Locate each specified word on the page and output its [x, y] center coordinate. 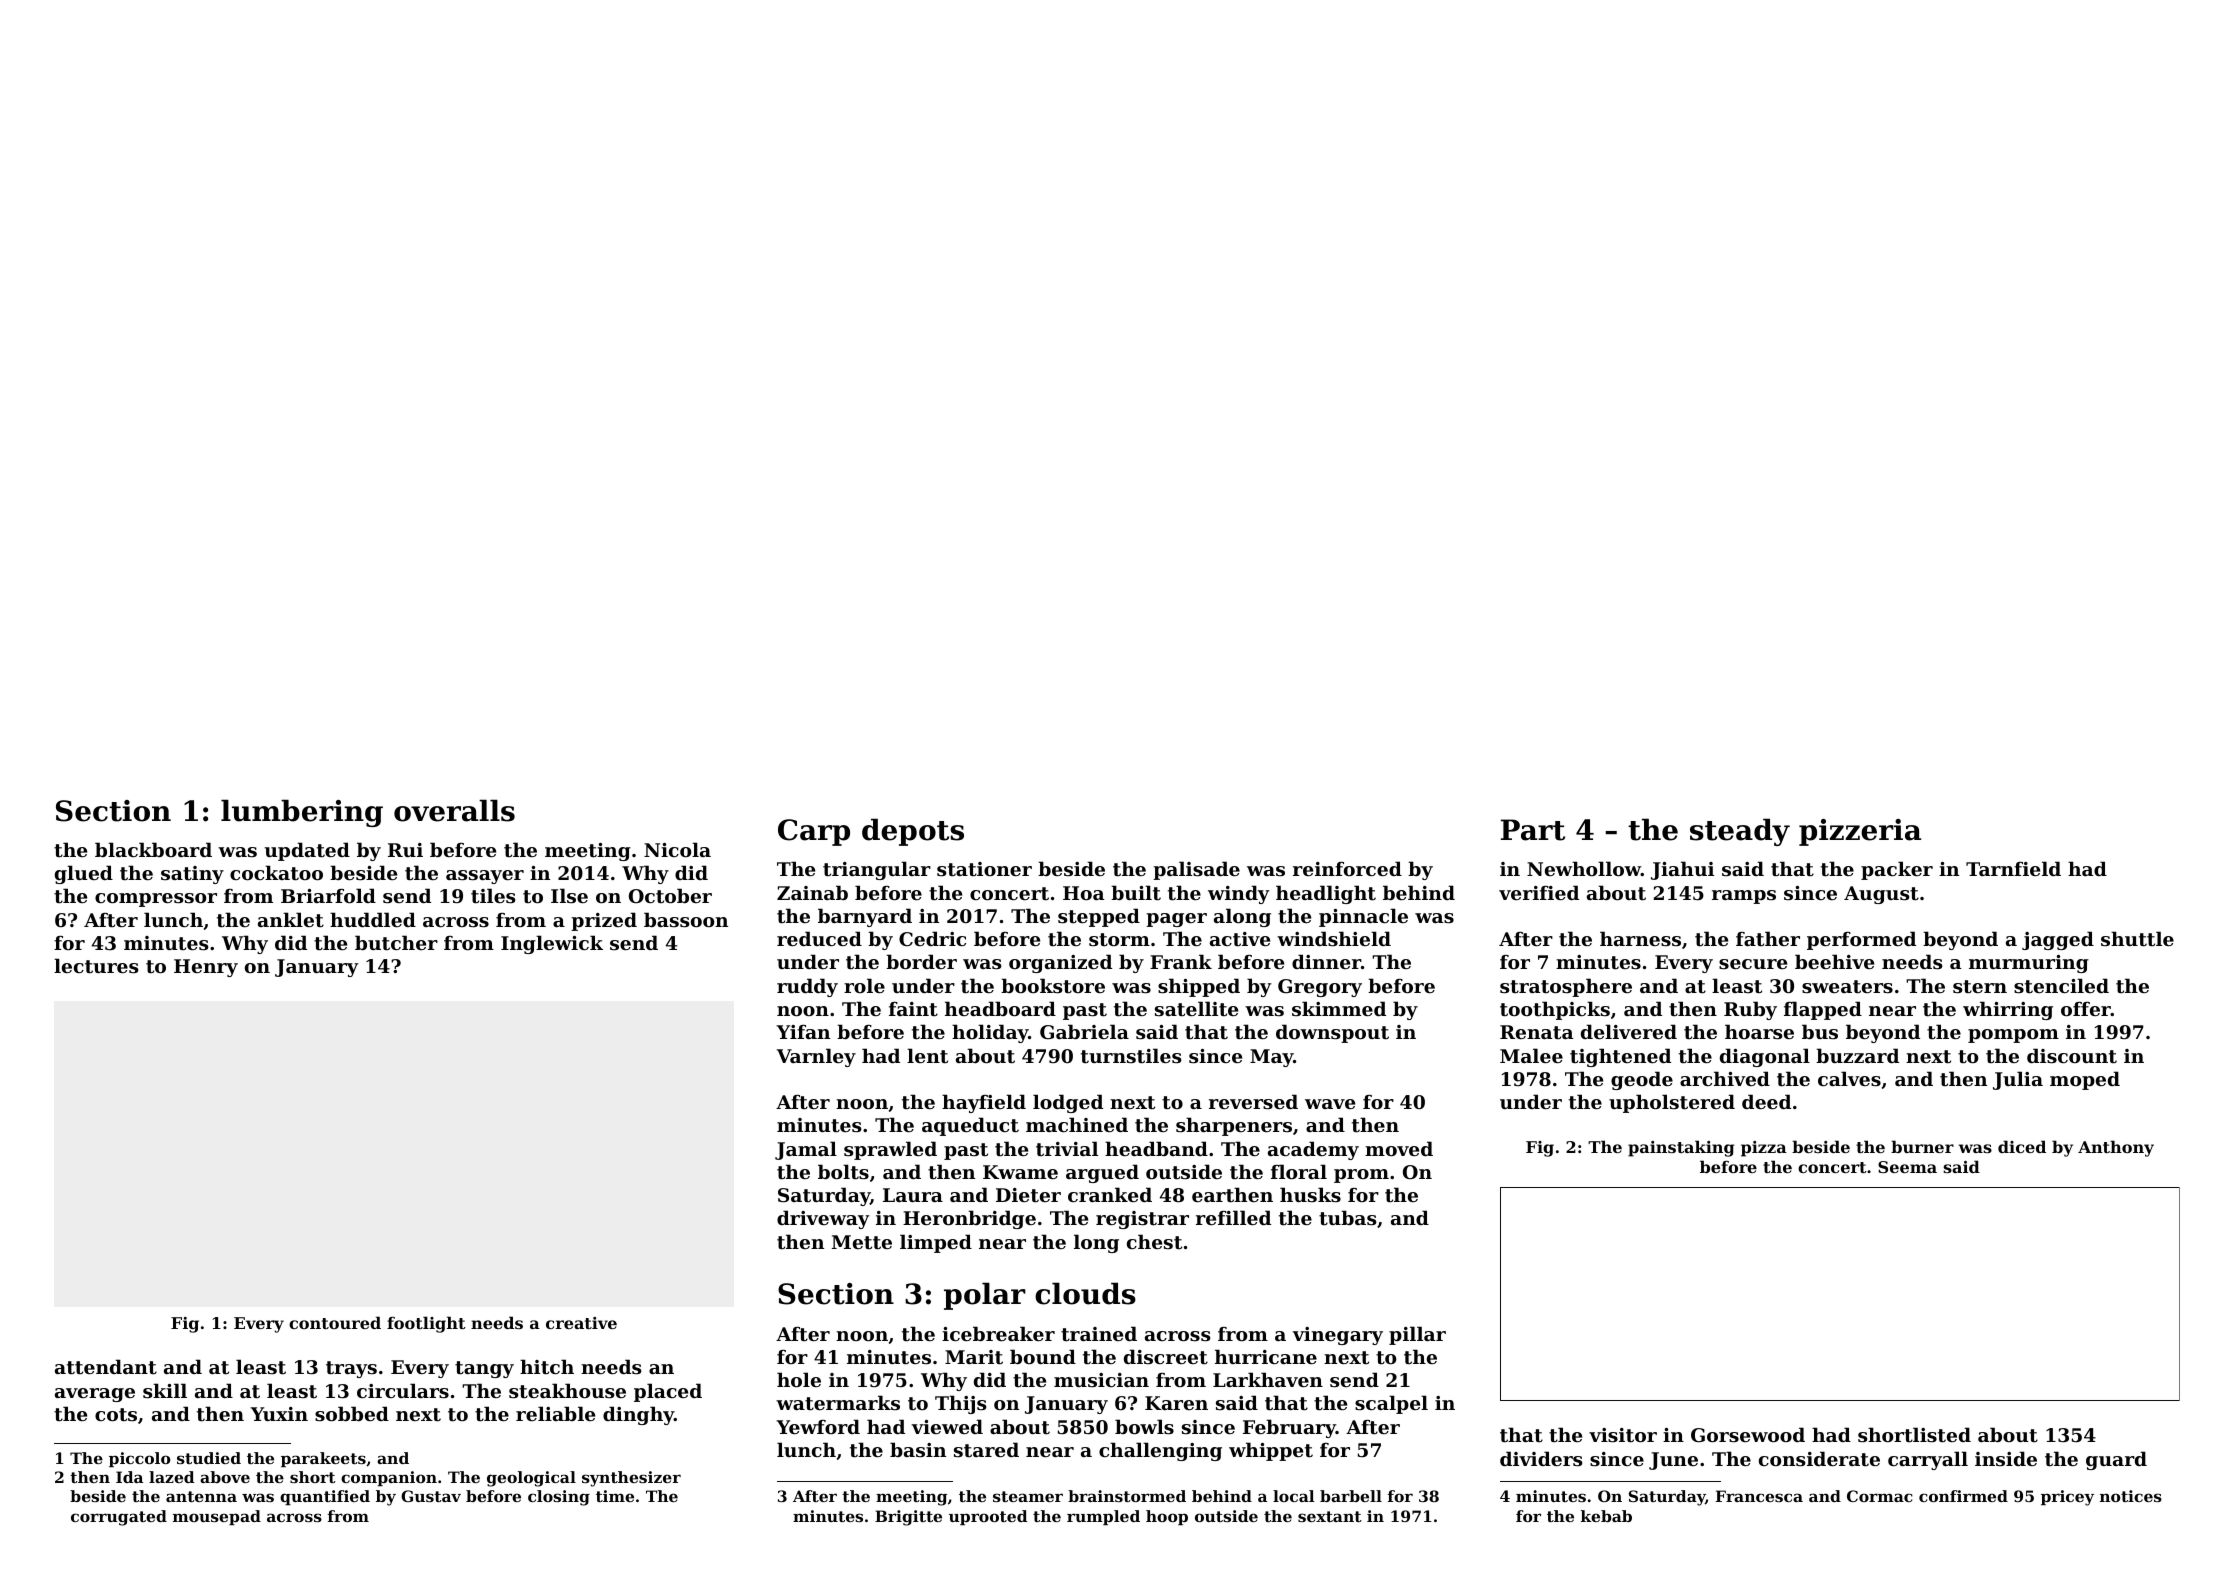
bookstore [1053, 986]
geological [531, 1479]
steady [1740, 832]
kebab [1606, 1516]
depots [913, 832]
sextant [1330, 1516]
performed [1861, 940]
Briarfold [328, 896]
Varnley [816, 1057]
